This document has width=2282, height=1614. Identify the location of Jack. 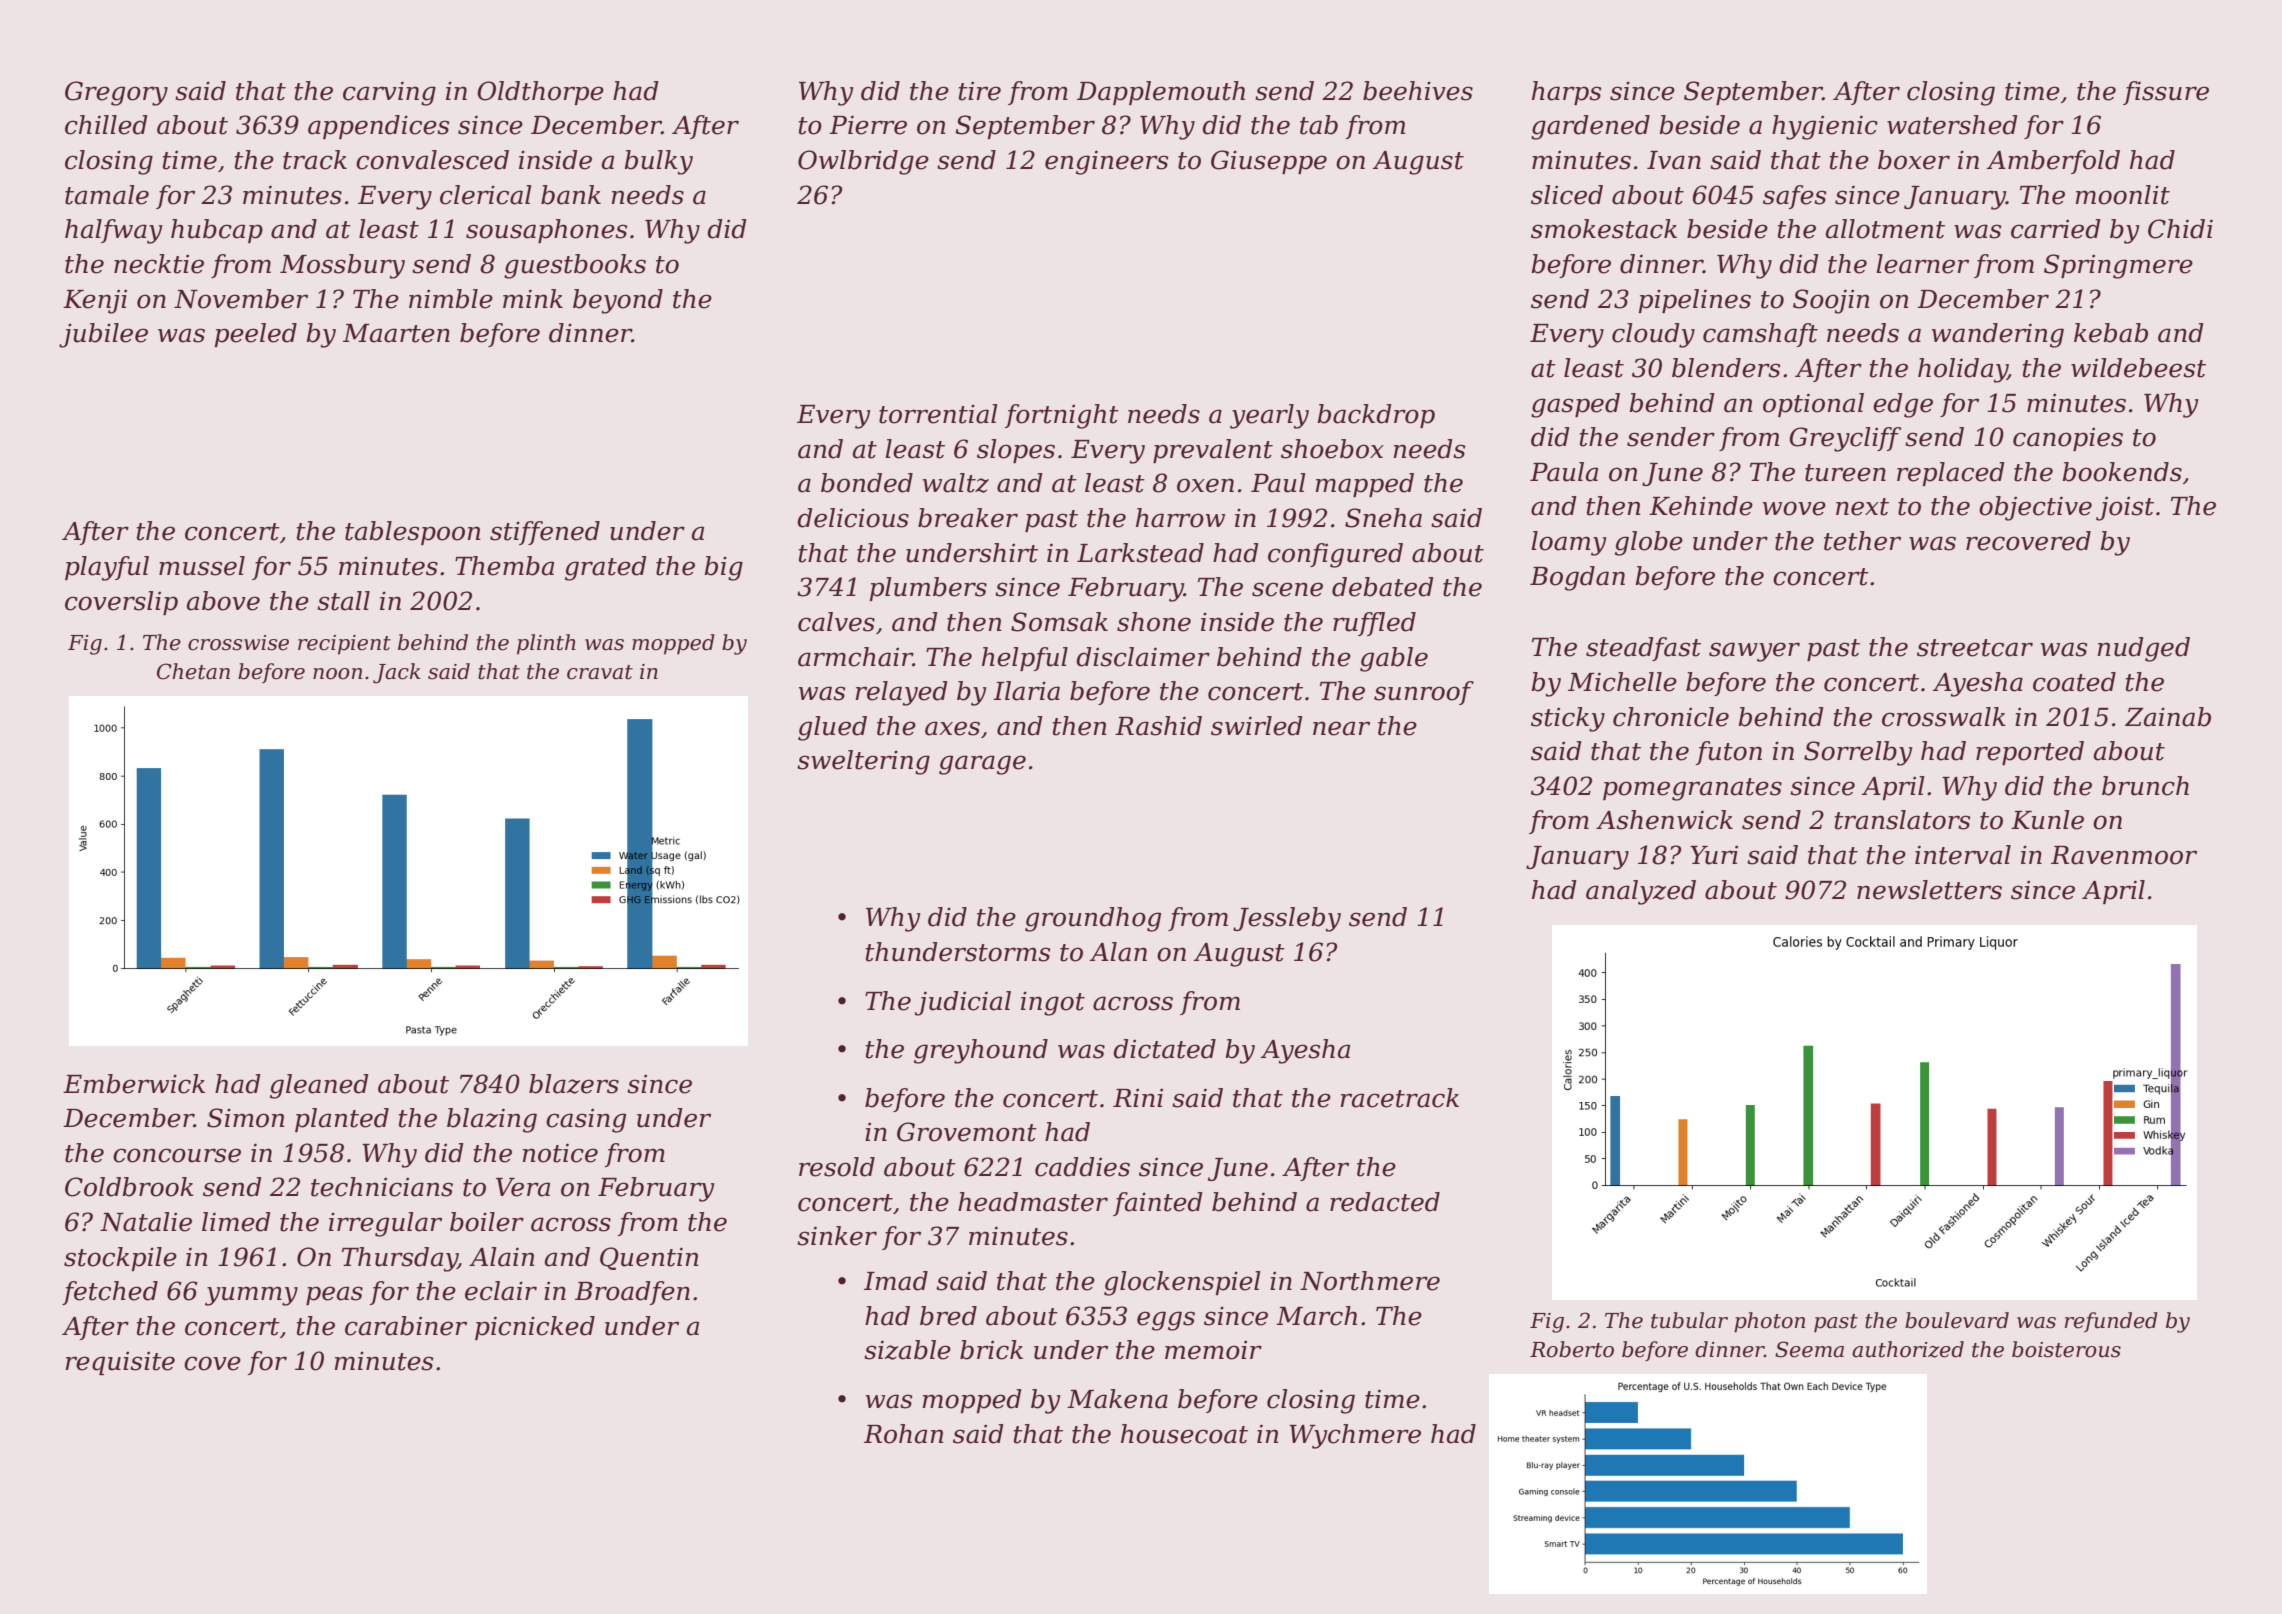
(397, 673).
